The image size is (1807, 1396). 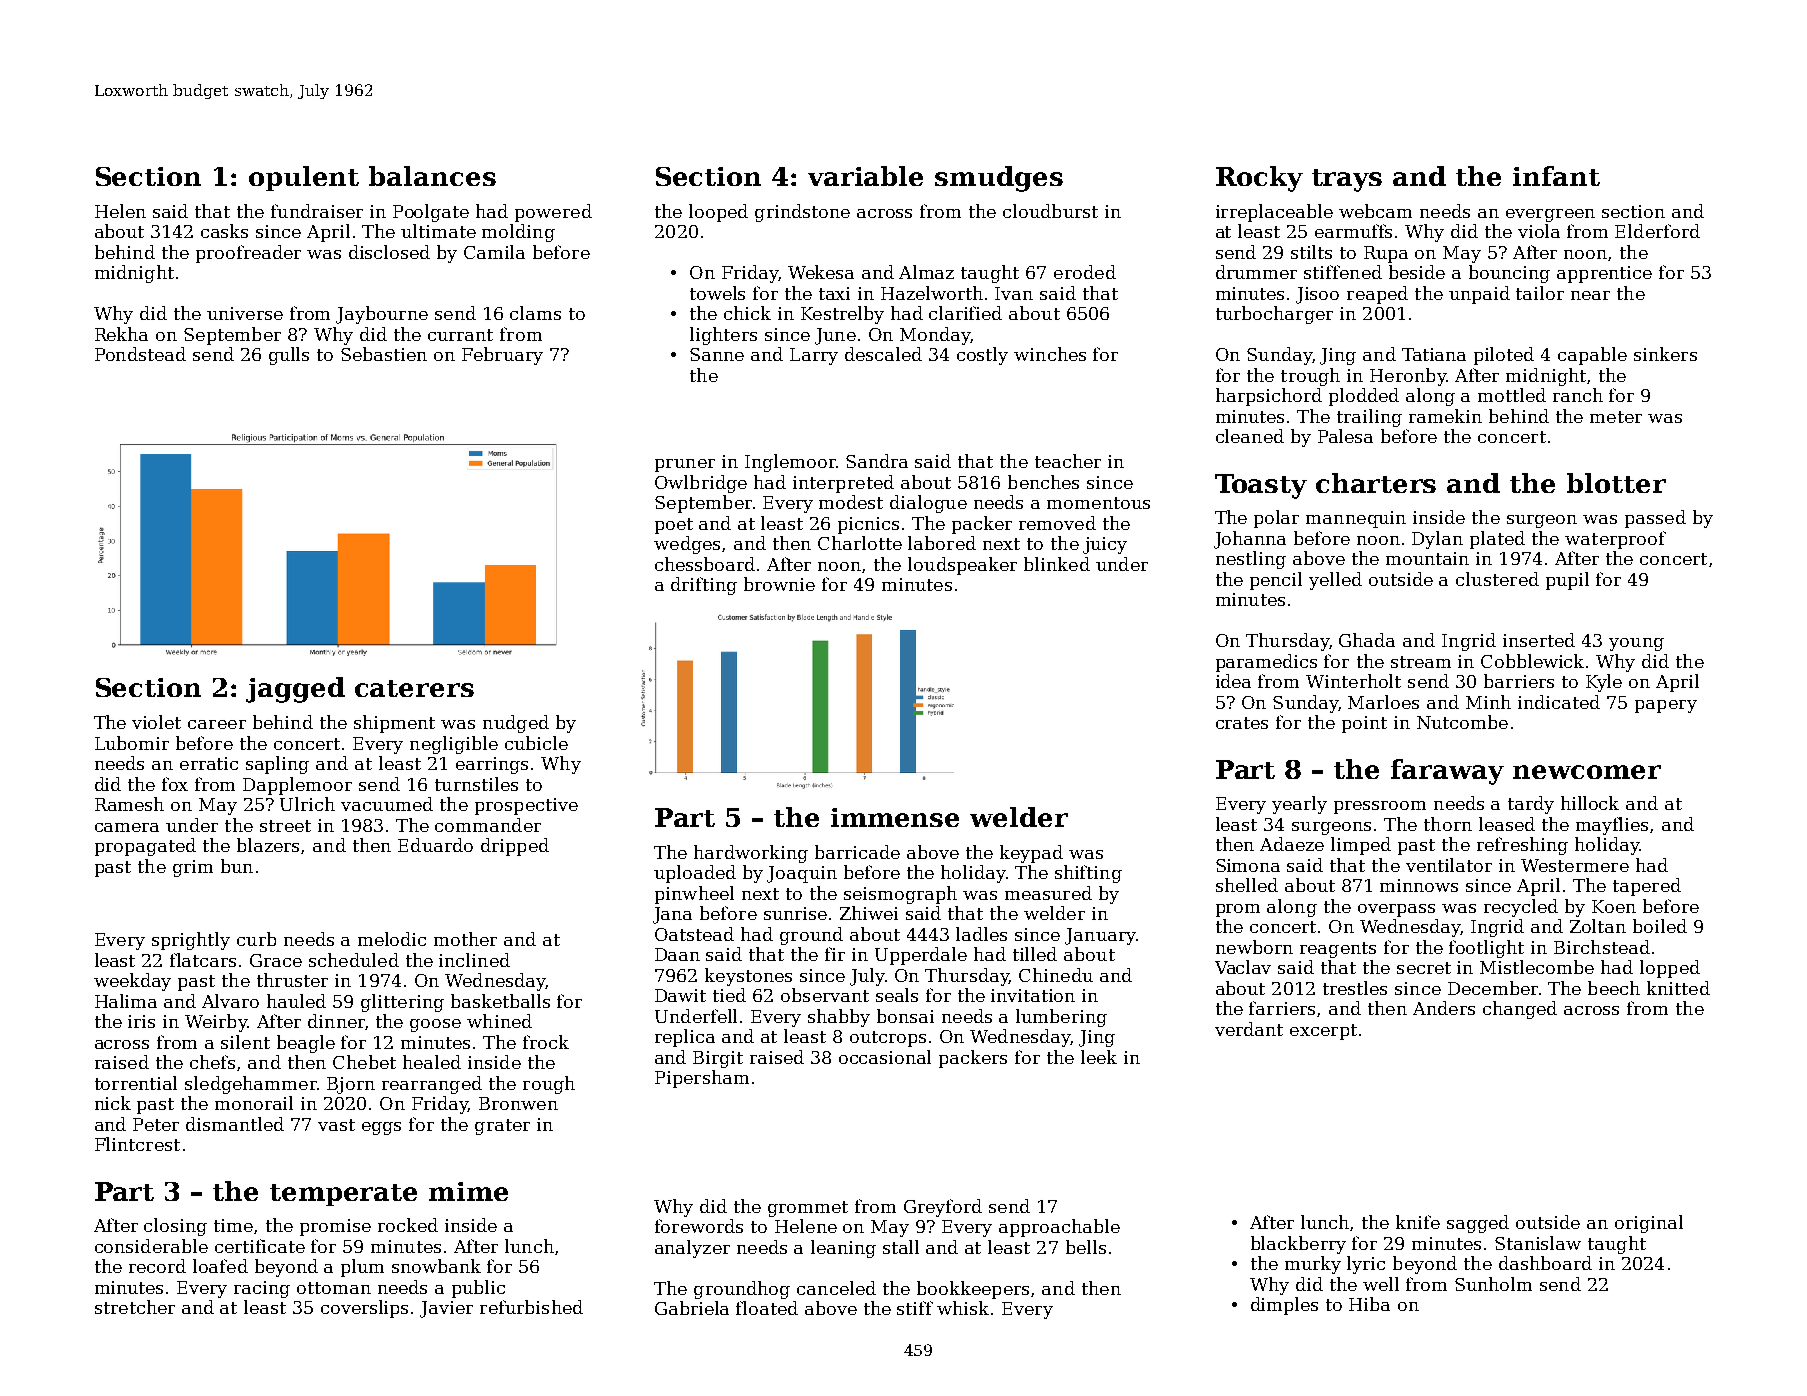 What do you see at coordinates (999, 179) in the screenshot?
I see `smudges` at bounding box center [999, 179].
